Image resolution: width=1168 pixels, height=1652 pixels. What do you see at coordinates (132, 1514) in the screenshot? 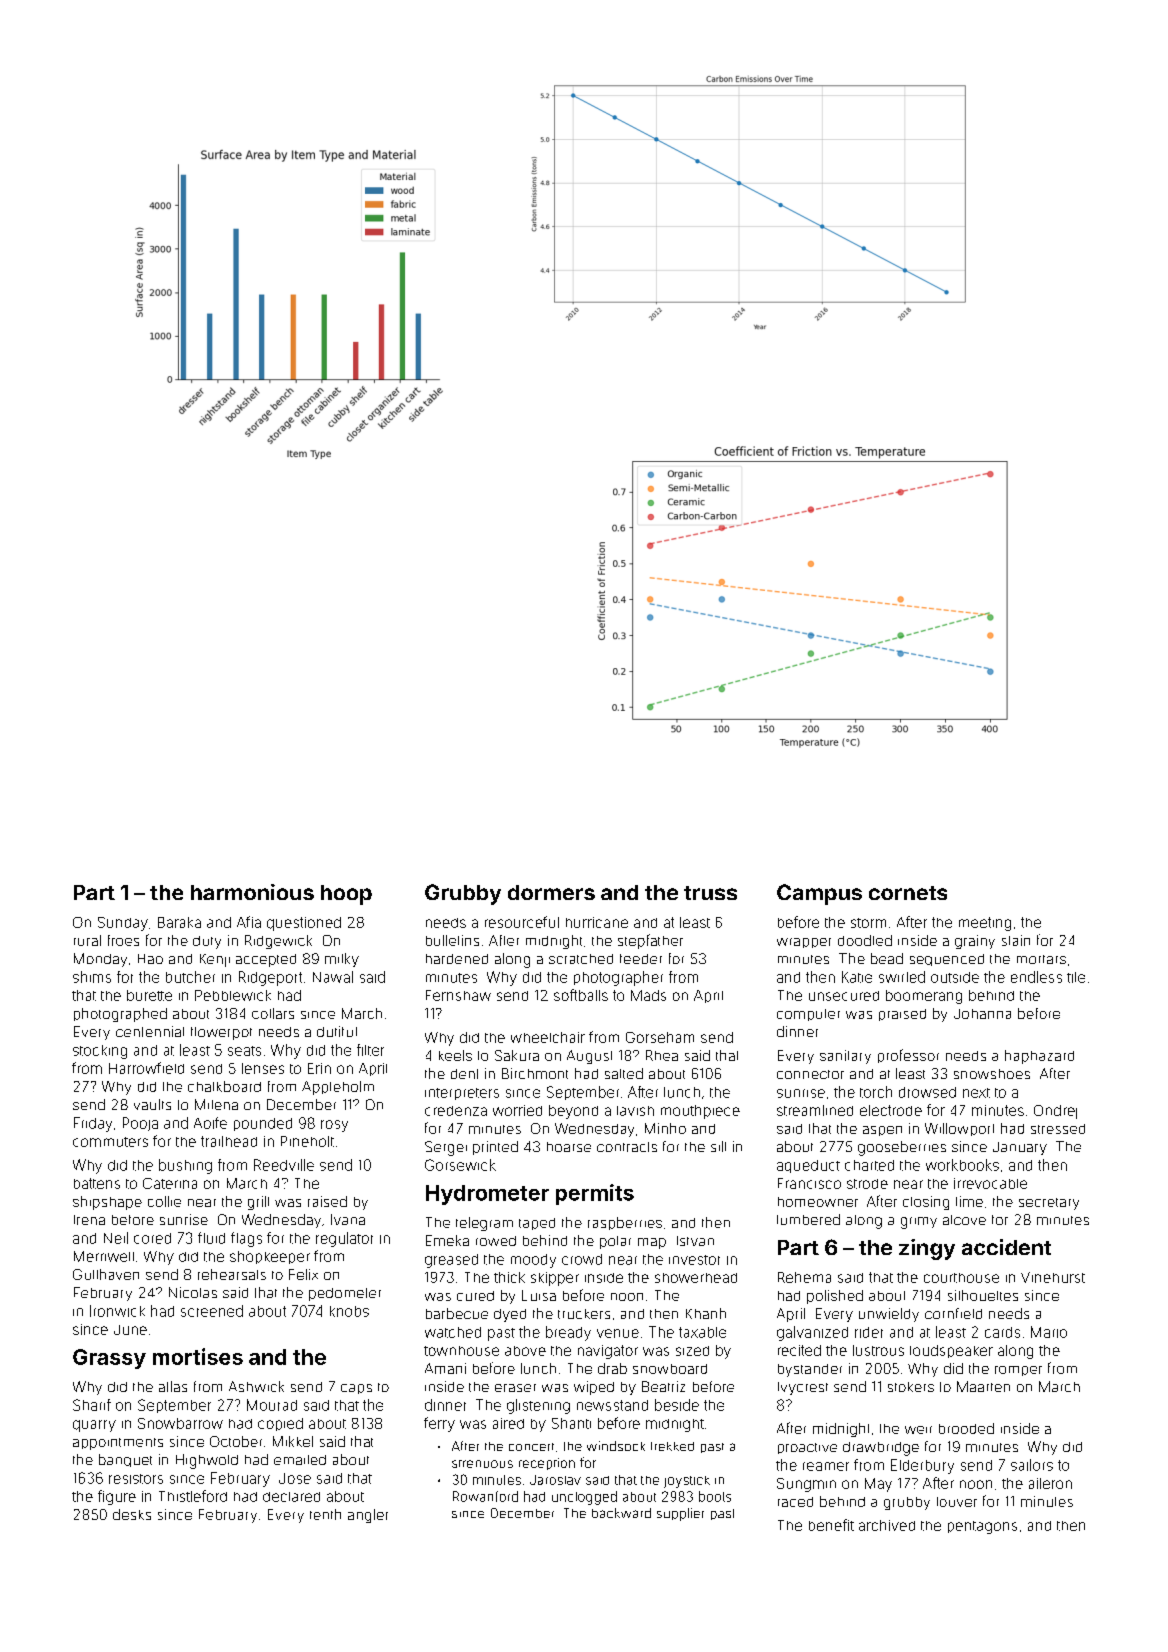
I see `desks` at bounding box center [132, 1514].
